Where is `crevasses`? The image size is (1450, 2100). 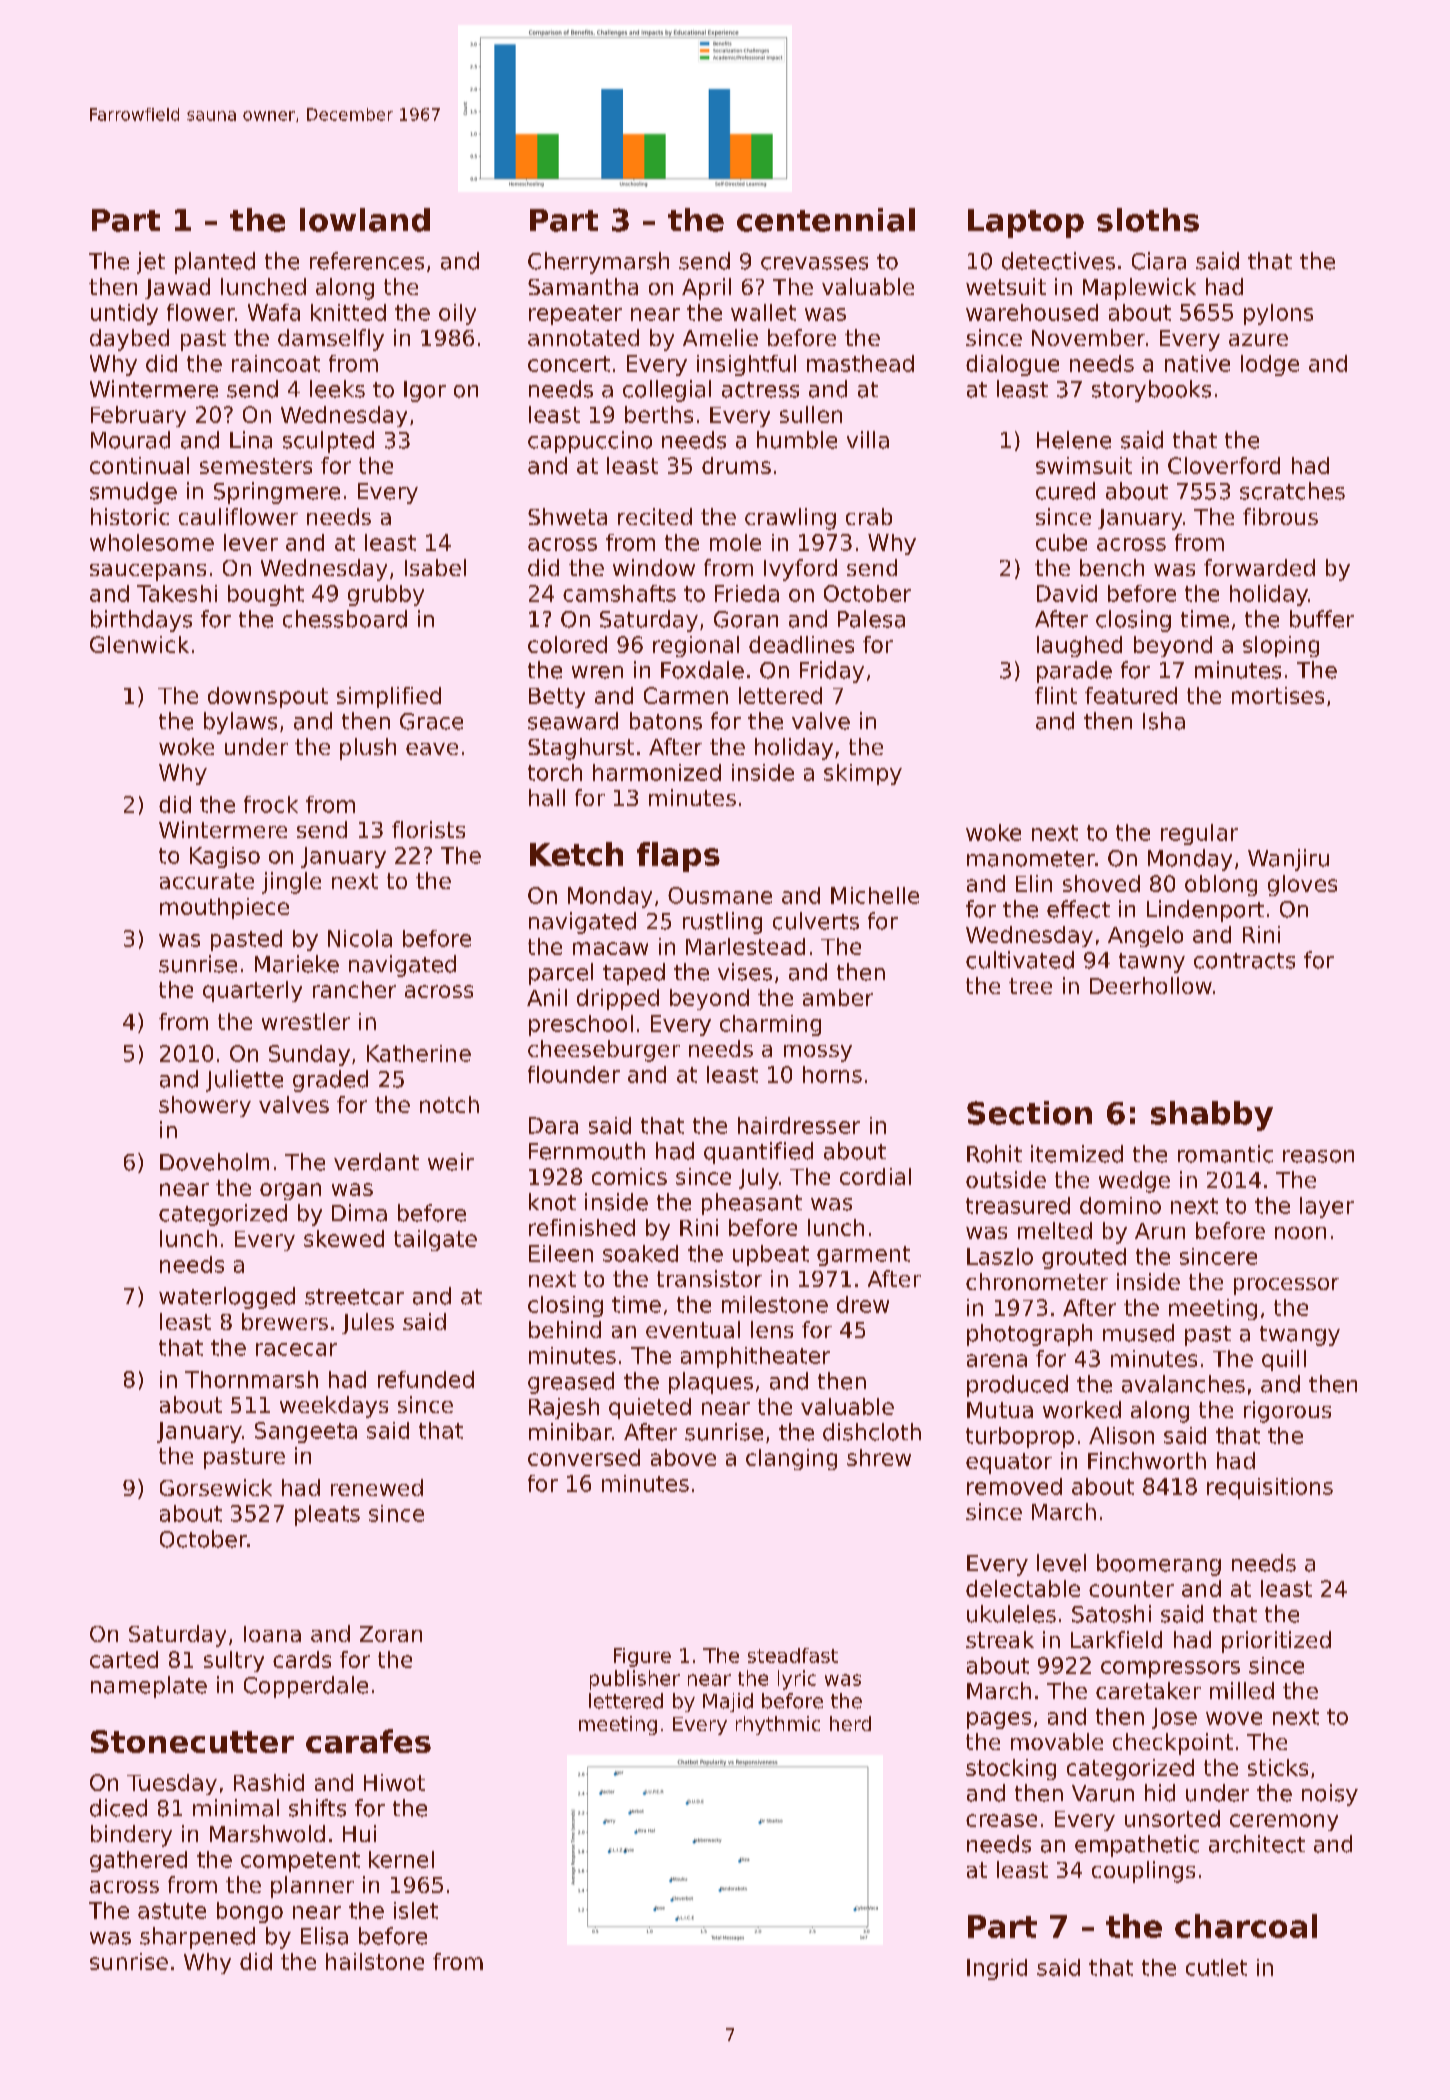 crevasses is located at coordinates (814, 263).
